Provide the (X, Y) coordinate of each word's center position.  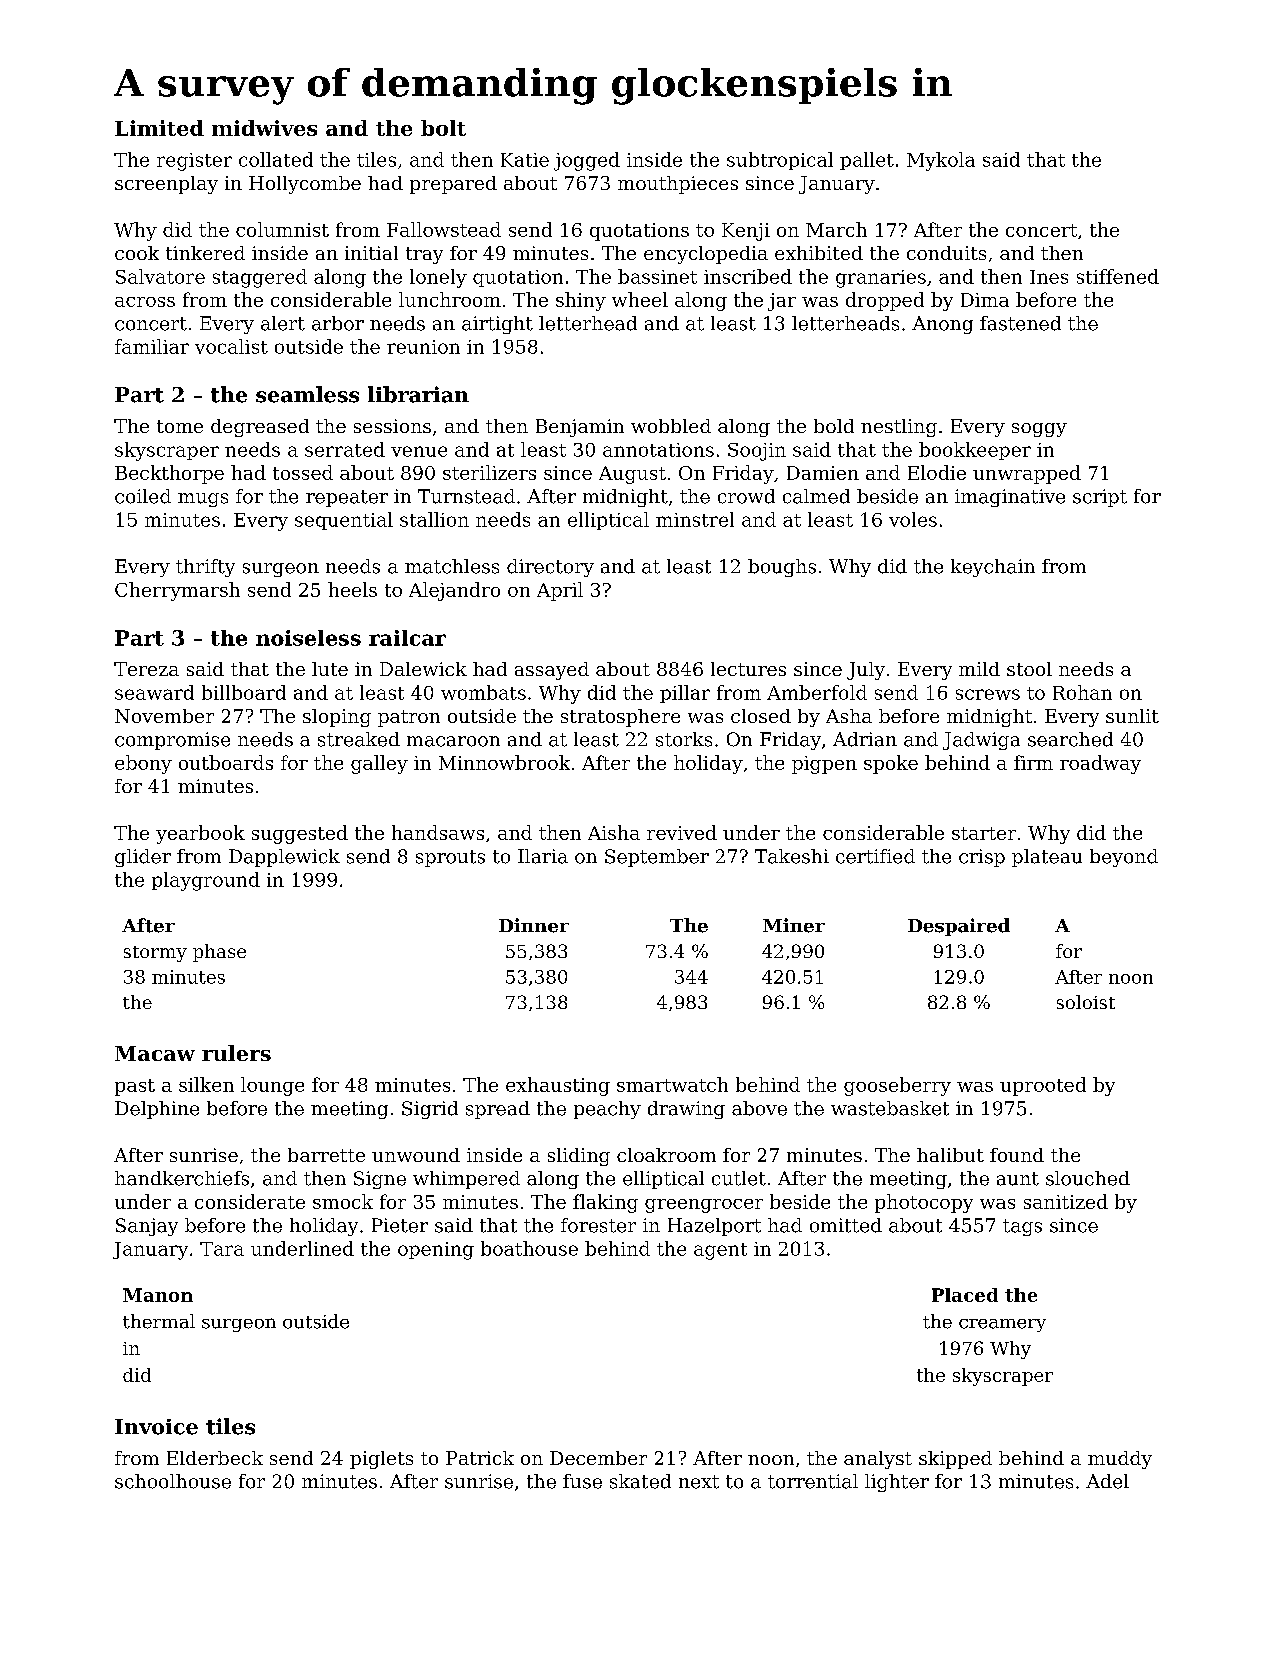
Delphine (157, 1110)
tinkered (205, 253)
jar (782, 302)
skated (640, 1481)
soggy (1039, 430)
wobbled (671, 426)
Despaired (959, 927)
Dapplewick (284, 858)
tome (180, 426)
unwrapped (1027, 474)
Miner (794, 925)
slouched (1088, 1178)
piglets (381, 1460)
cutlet (739, 1178)
